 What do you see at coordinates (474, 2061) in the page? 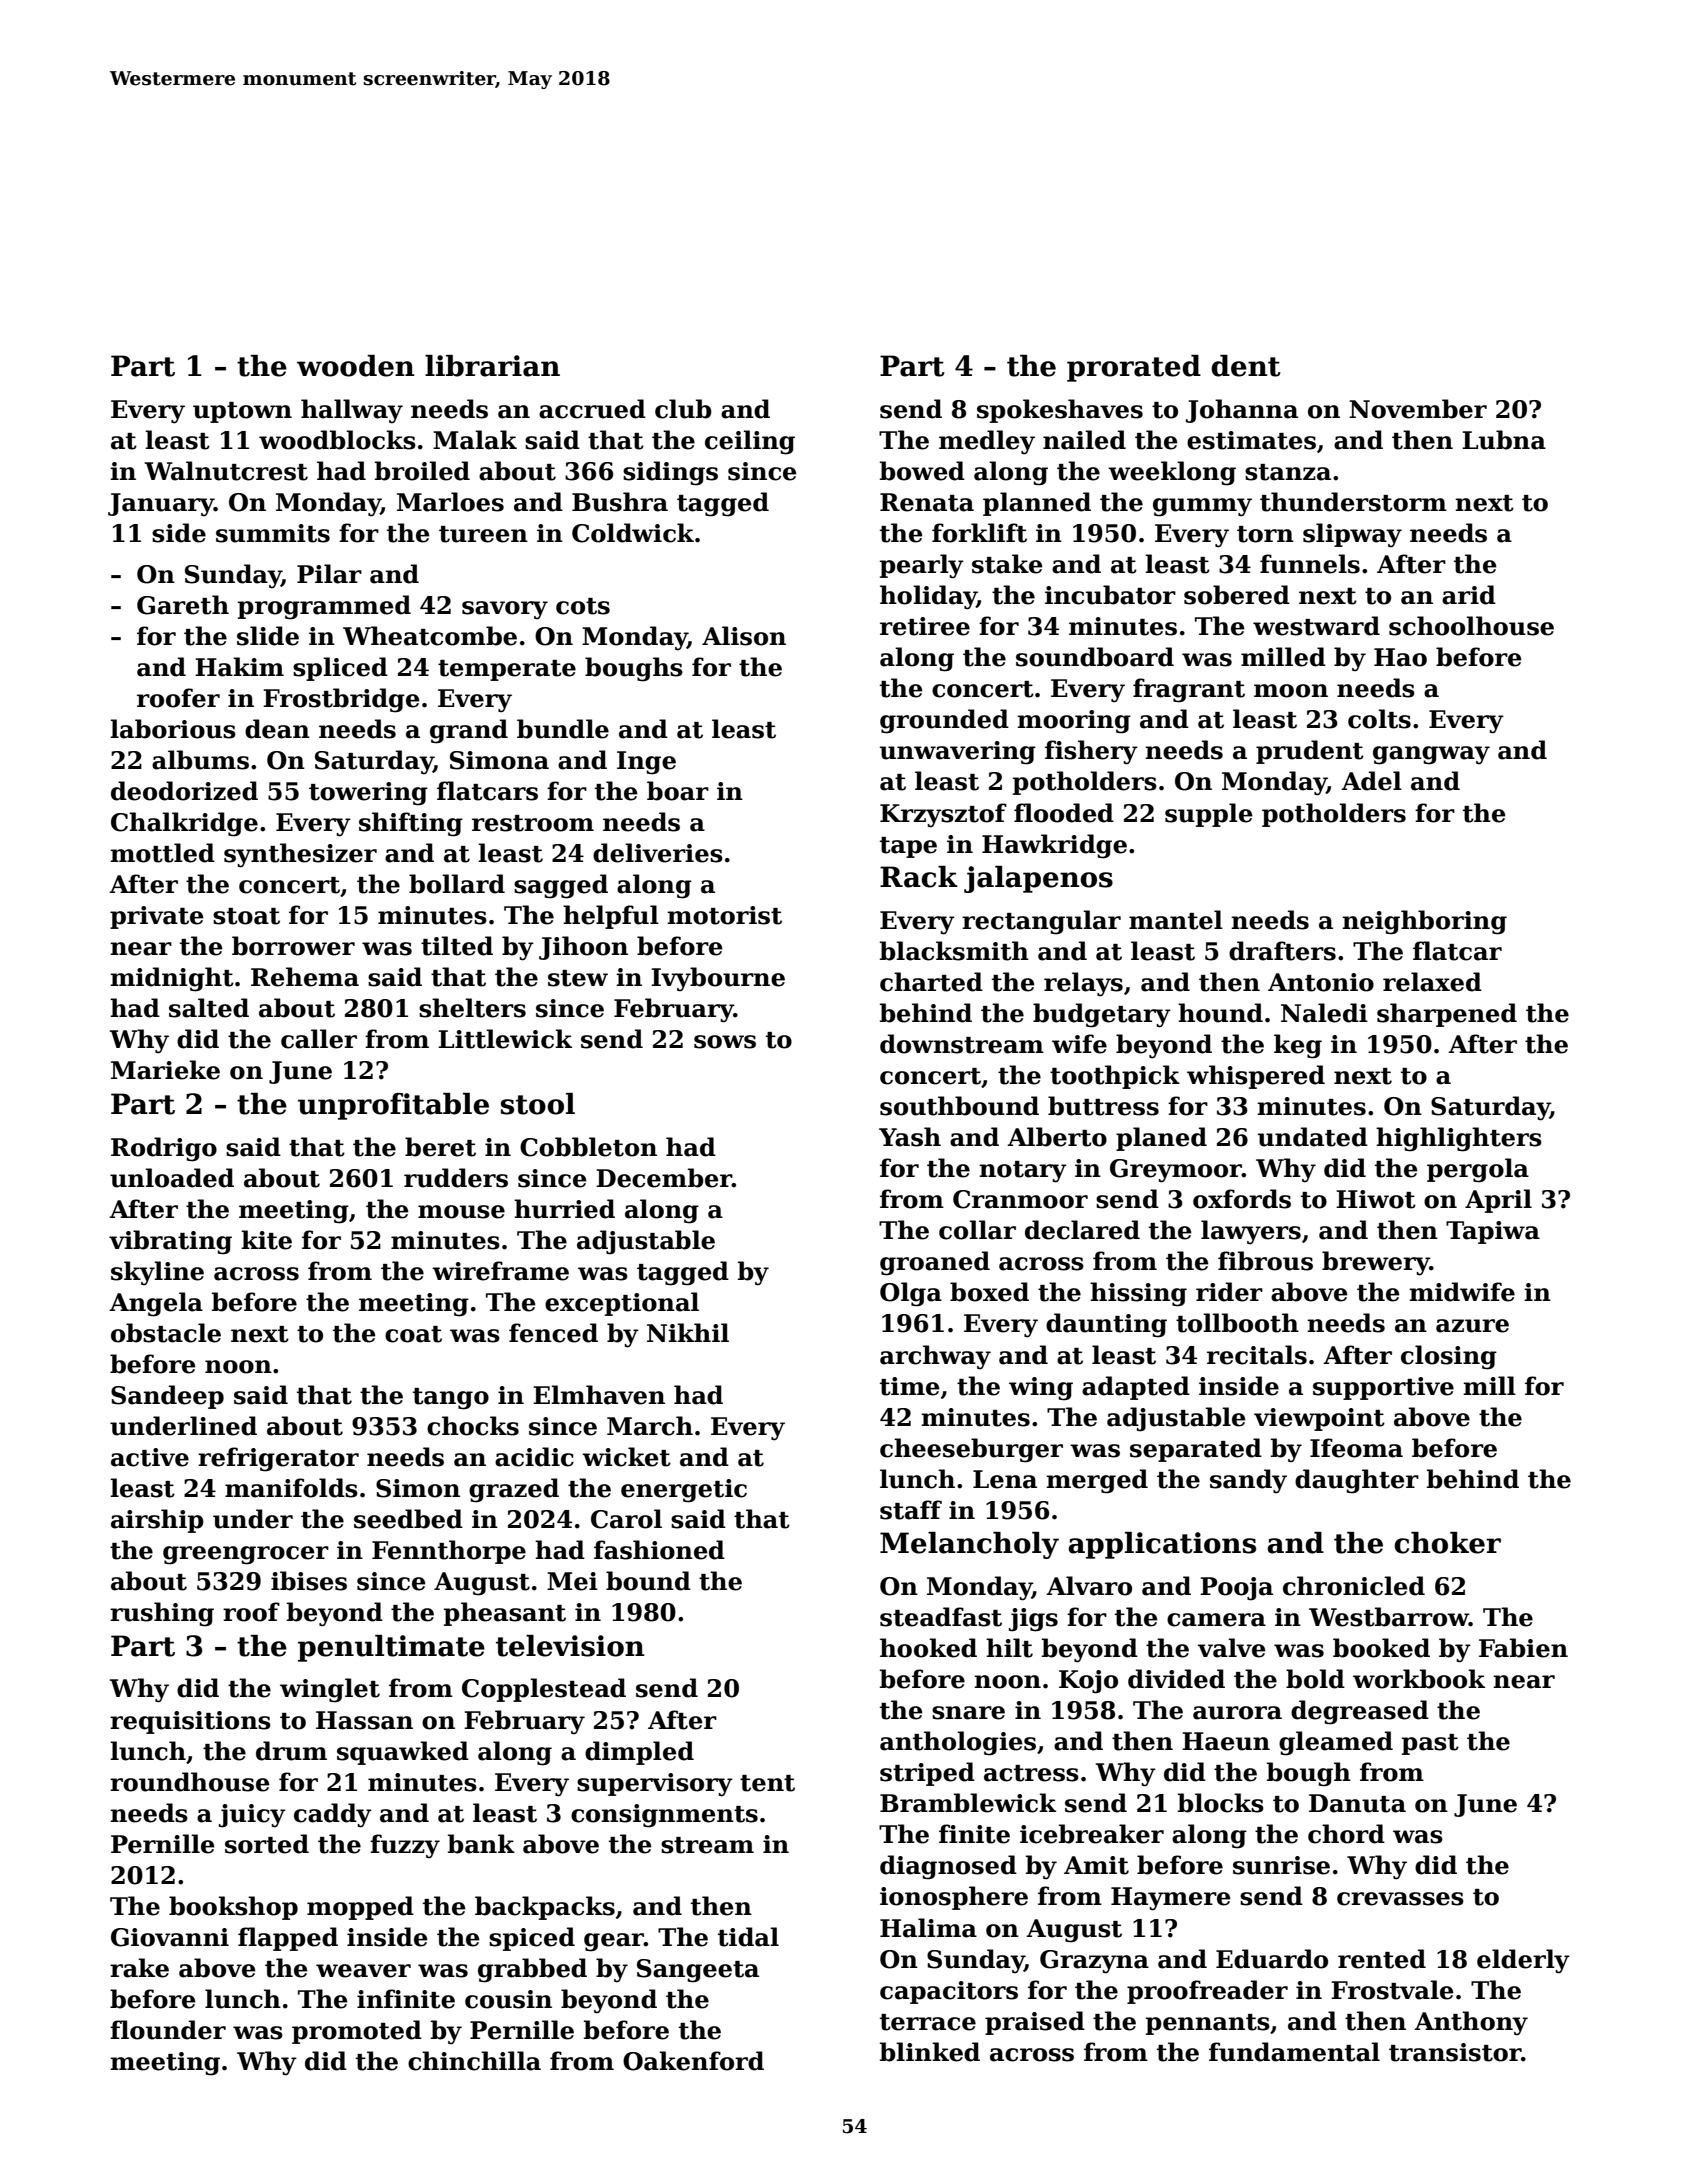
I see `chinchilla` at bounding box center [474, 2061].
